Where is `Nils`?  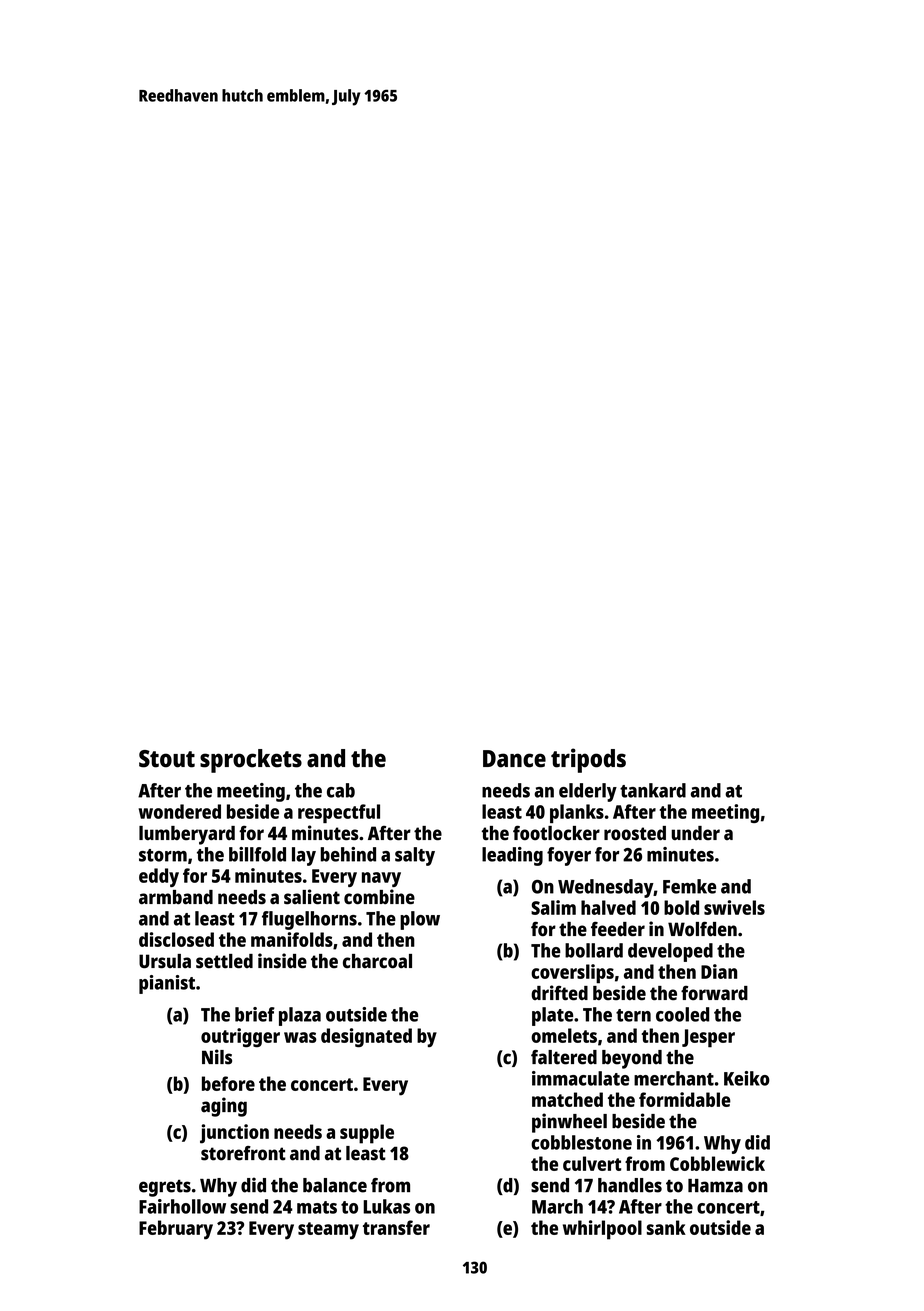
Nils is located at coordinates (217, 1057).
